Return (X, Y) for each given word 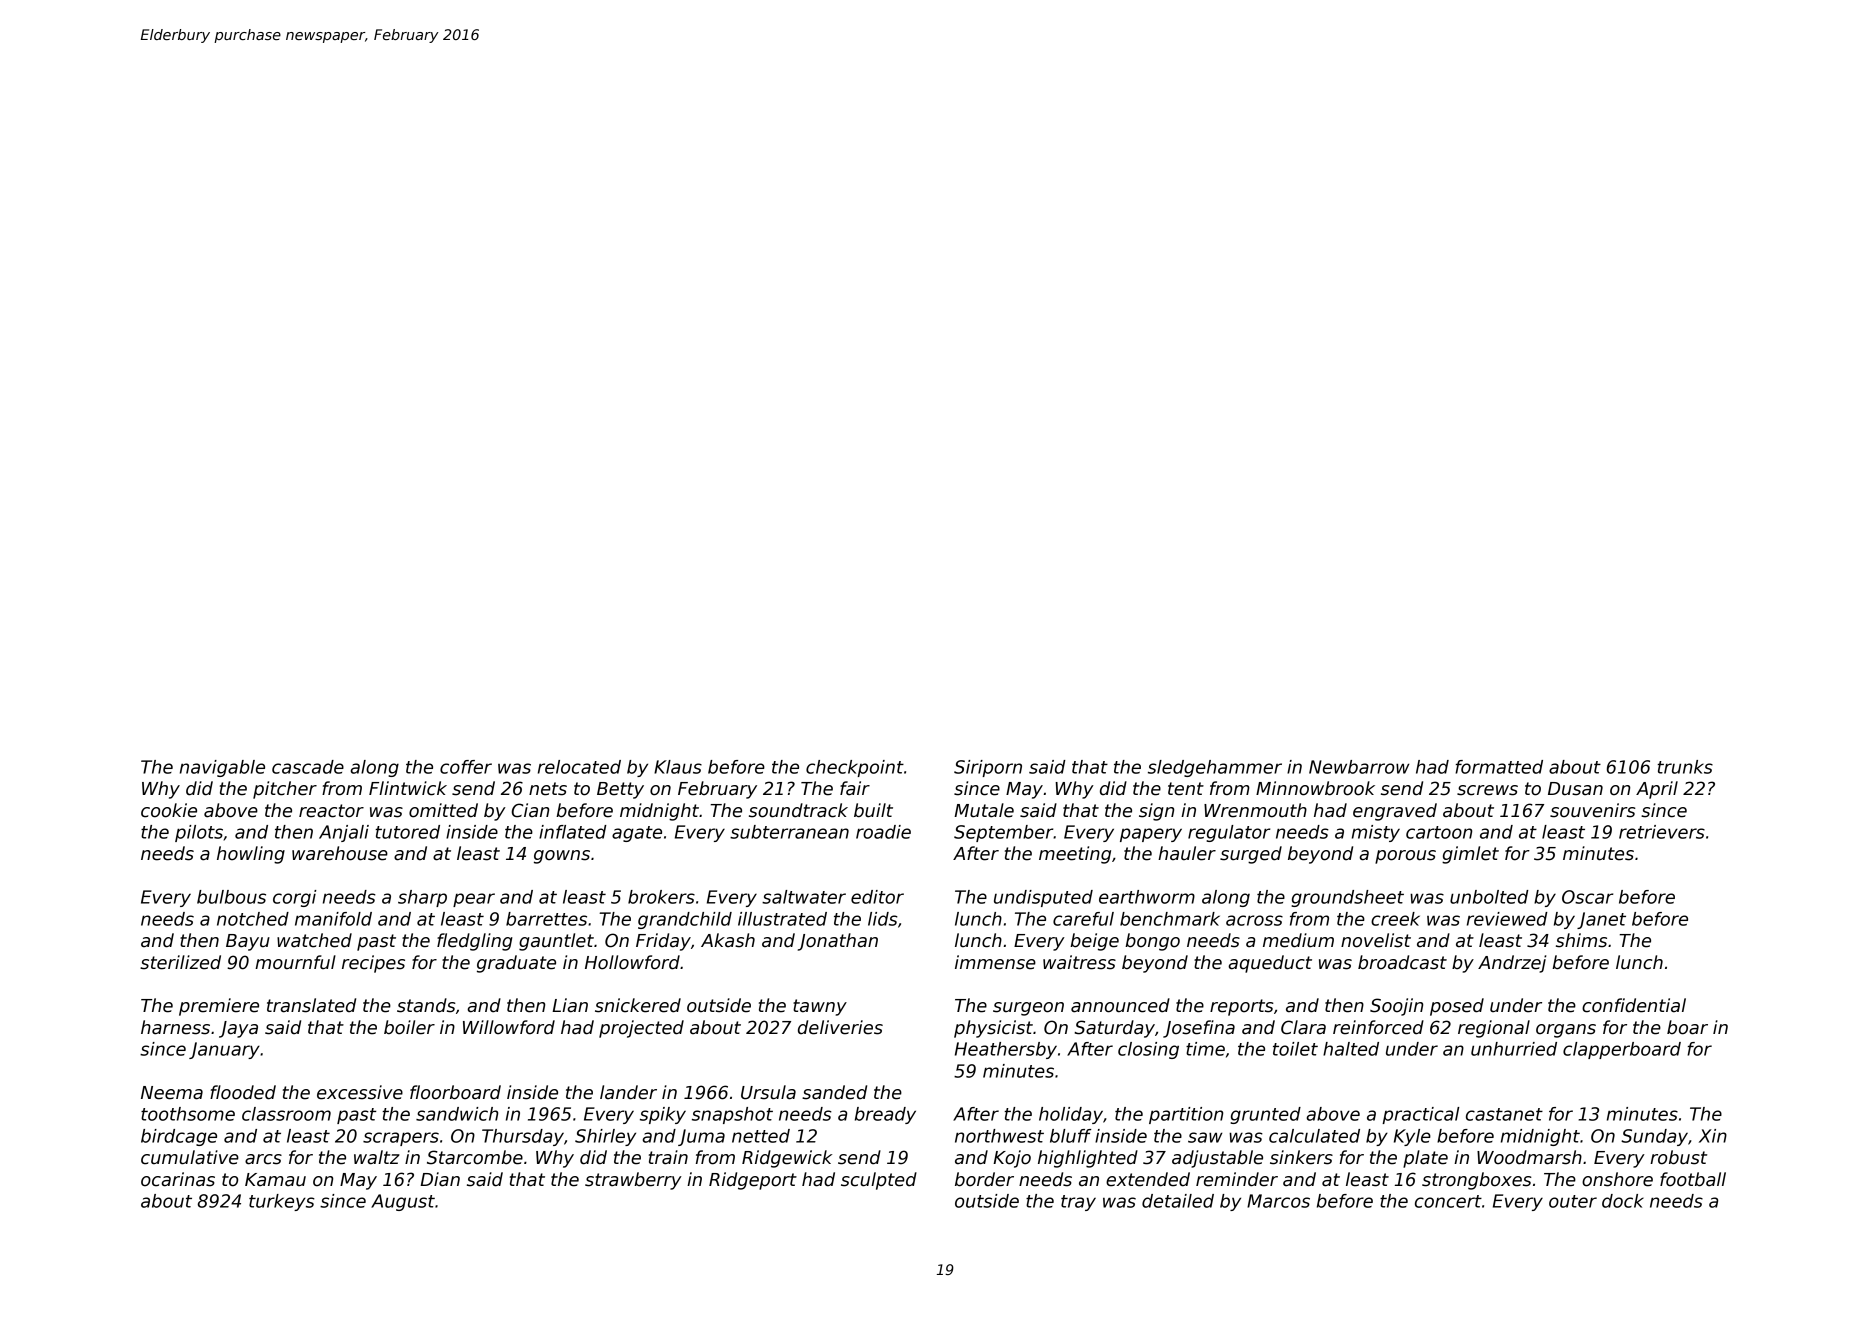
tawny (820, 1007)
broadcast (1402, 962)
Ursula (768, 1092)
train (668, 1157)
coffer (466, 767)
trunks (1685, 767)
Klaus (678, 767)
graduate (516, 964)
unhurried (1514, 1049)
